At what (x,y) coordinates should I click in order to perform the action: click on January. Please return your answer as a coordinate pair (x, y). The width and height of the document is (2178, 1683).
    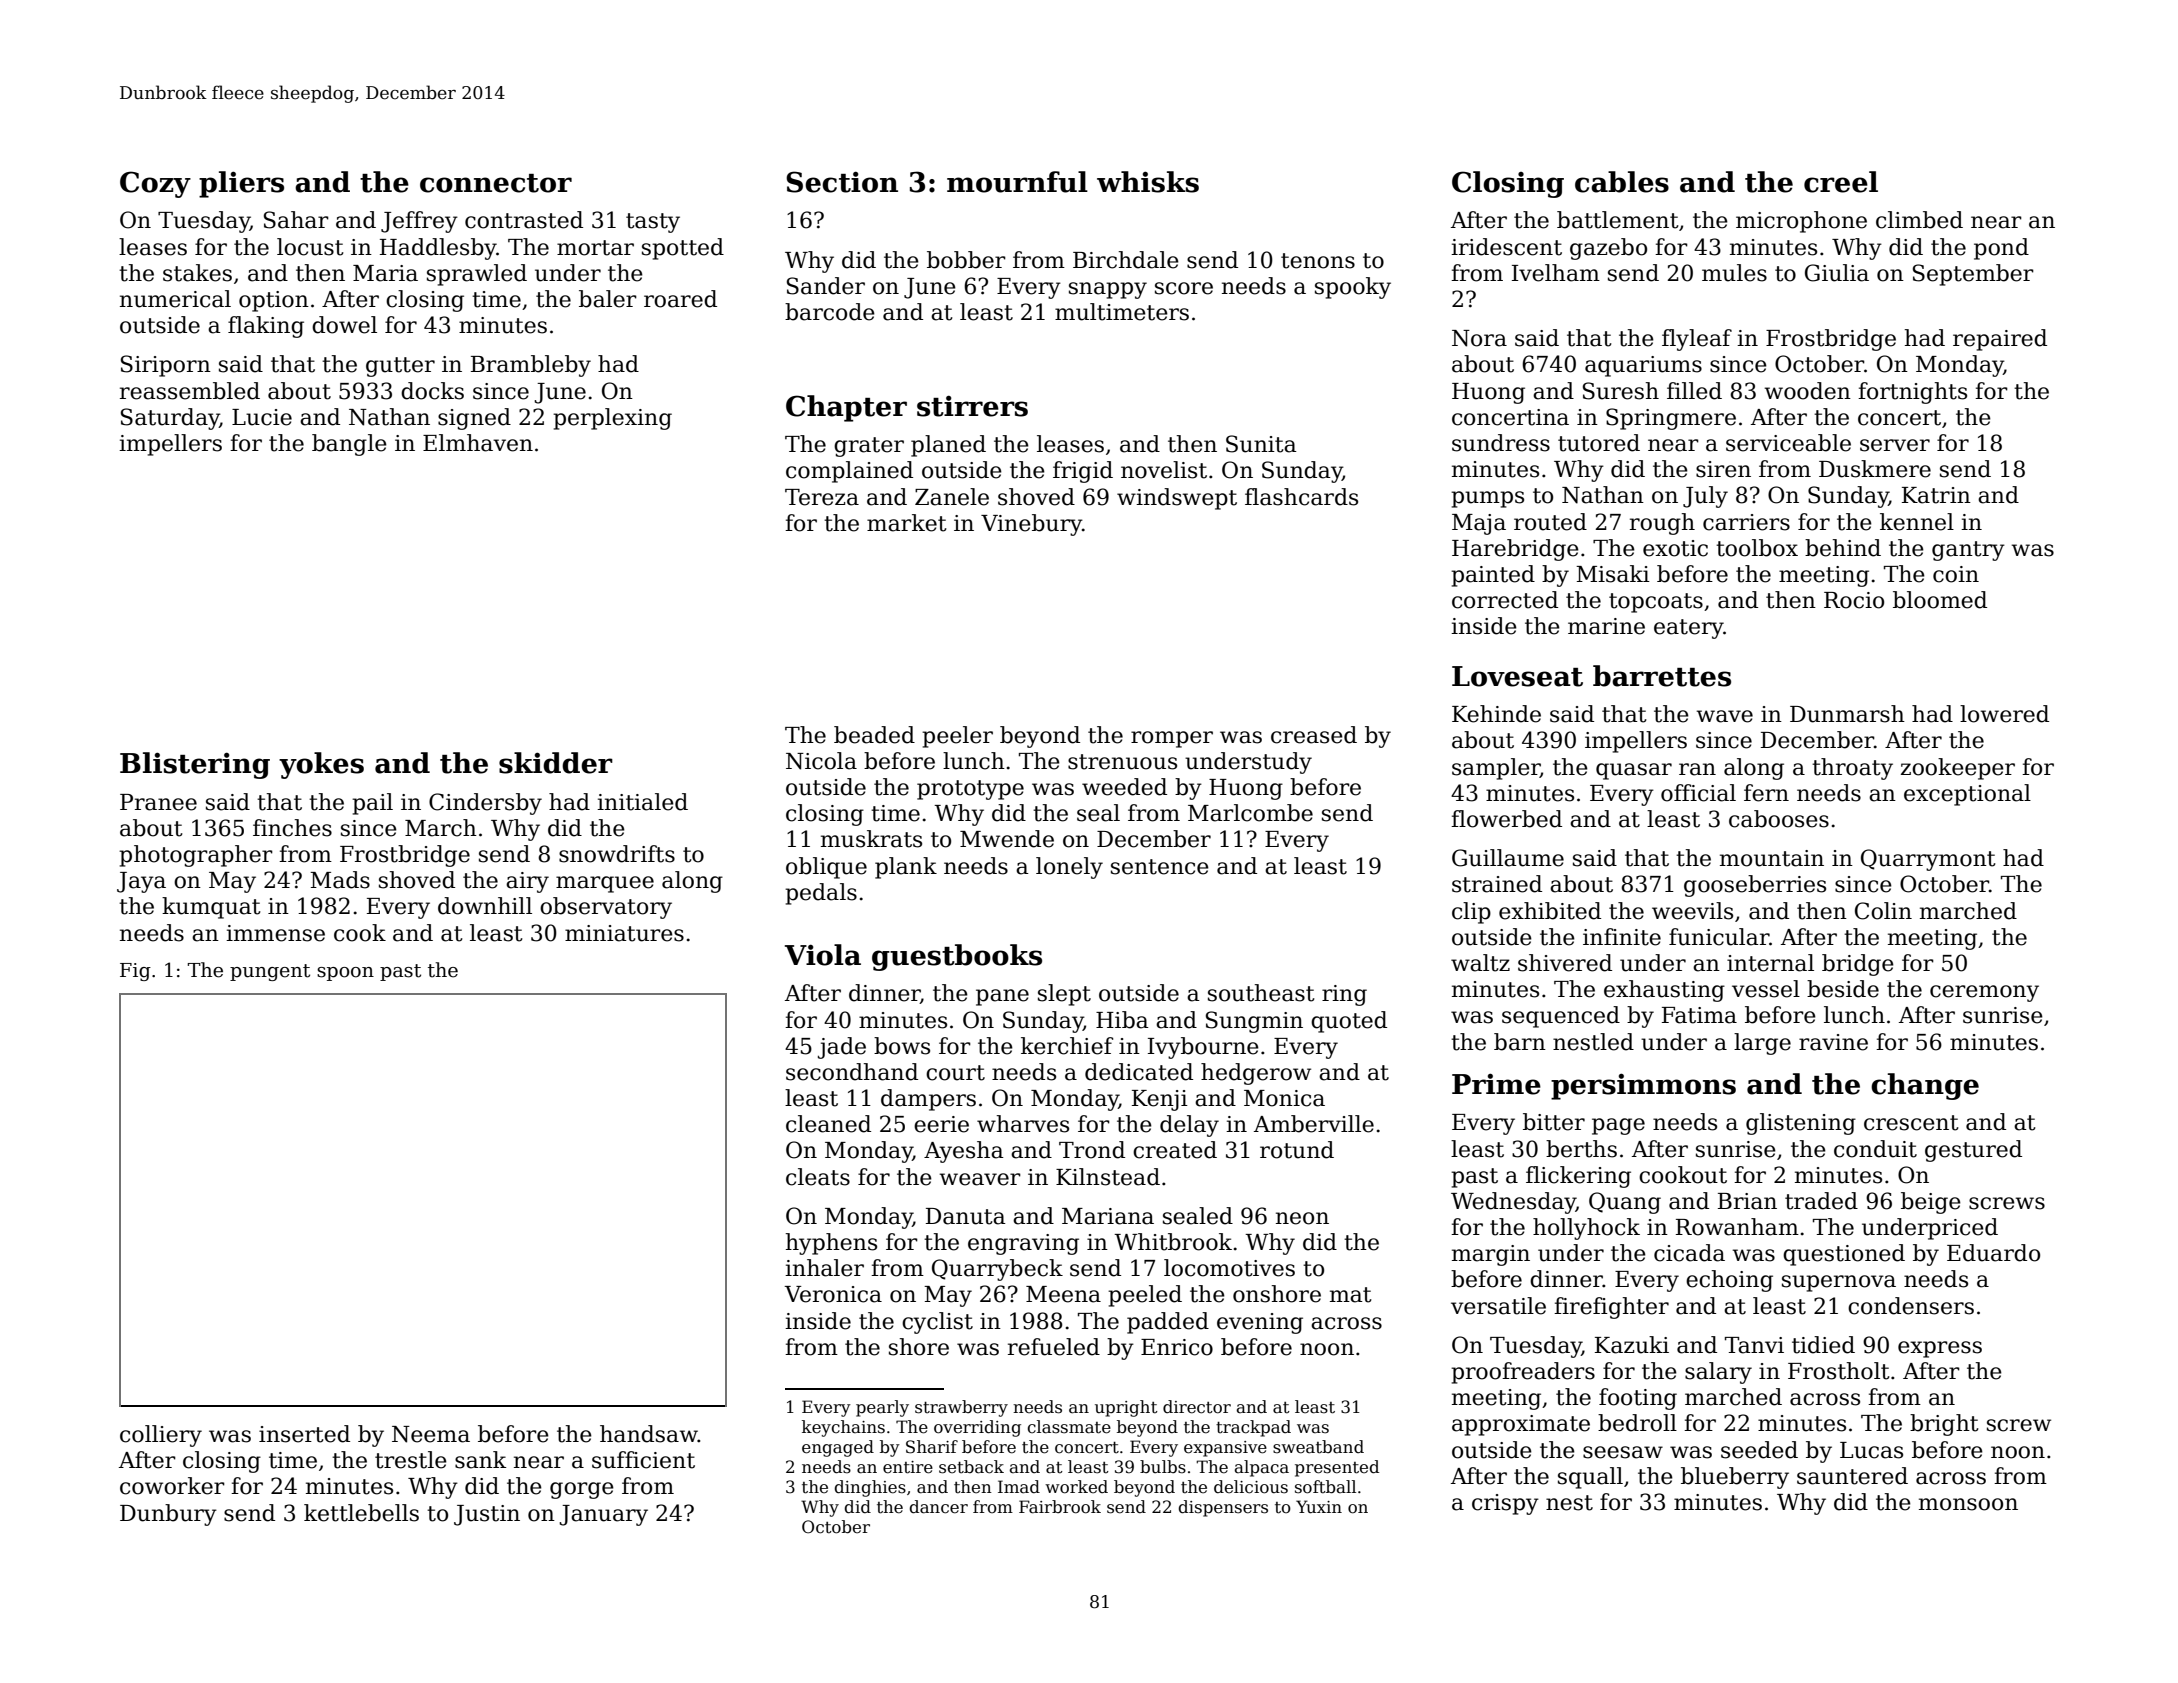
    Looking at the image, I should click on (603, 1515).
